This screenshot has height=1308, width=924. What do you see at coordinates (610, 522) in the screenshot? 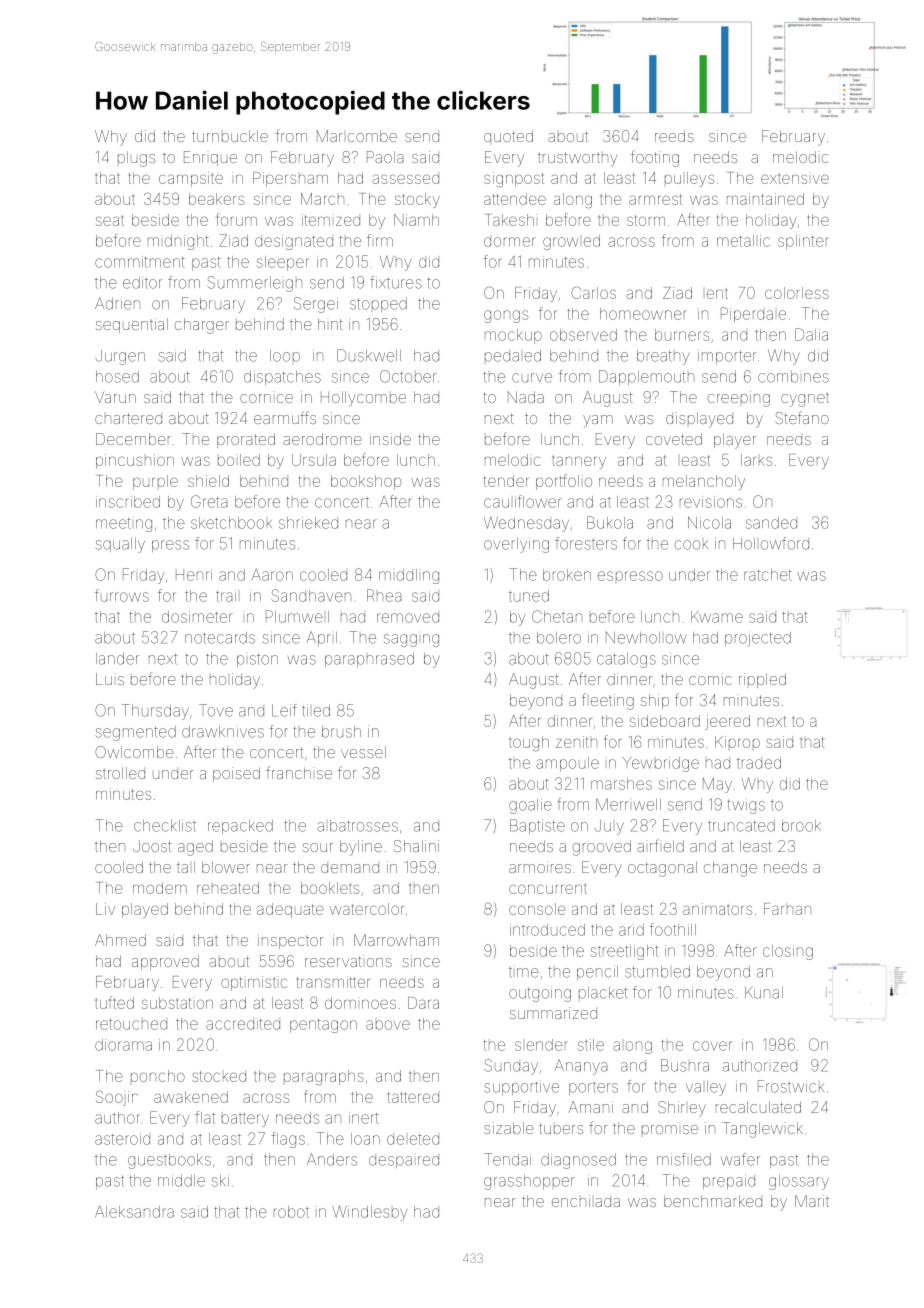
I see `Bukola` at bounding box center [610, 522].
